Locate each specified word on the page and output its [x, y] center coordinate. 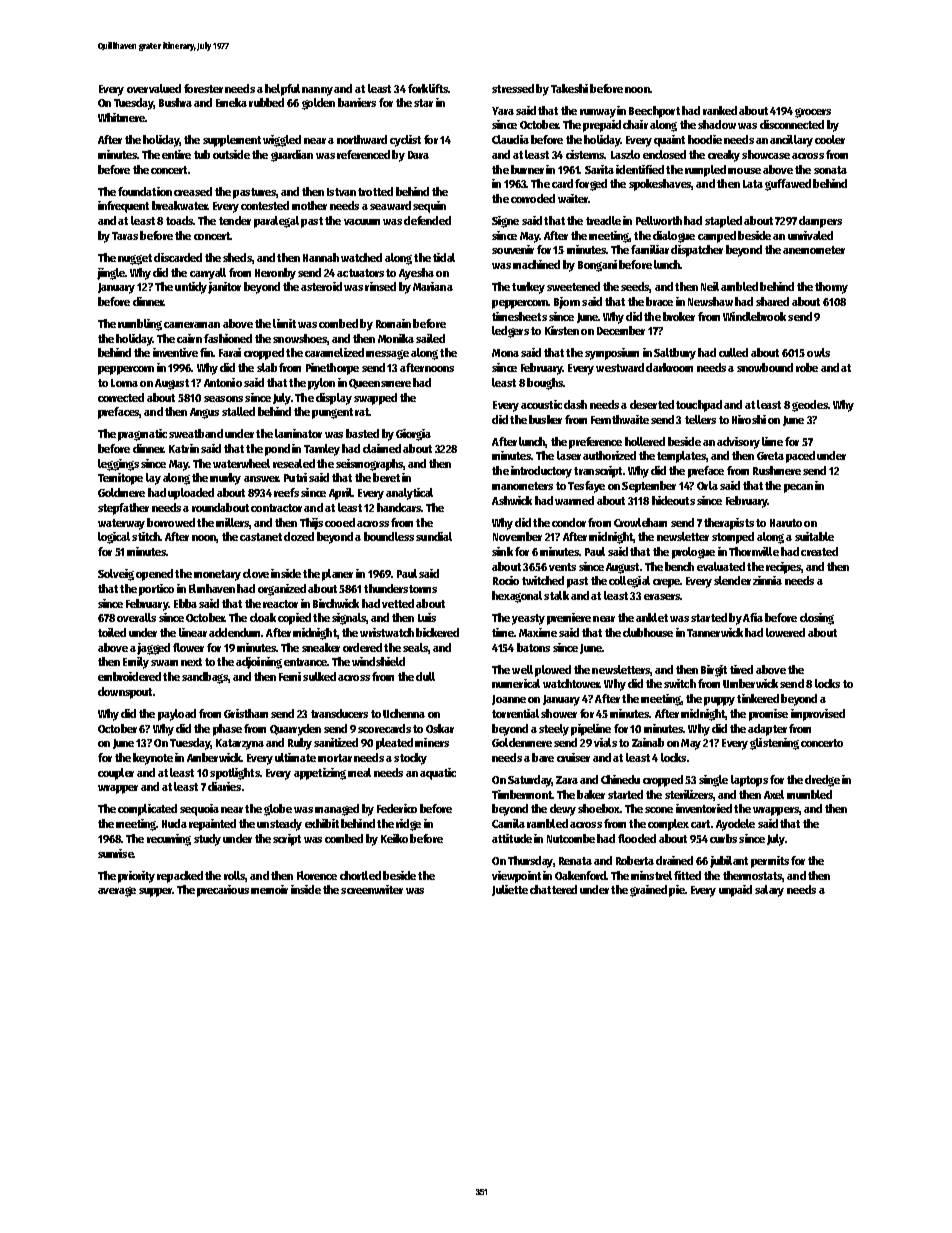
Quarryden [295, 730]
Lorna [124, 383]
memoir [269, 889]
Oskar [440, 728]
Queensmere [380, 384]
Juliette [510, 890]
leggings [118, 465]
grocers [813, 113]
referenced [363, 154]
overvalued [154, 88]
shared [772, 301]
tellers [700, 419]
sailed [430, 338]
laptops [749, 781]
